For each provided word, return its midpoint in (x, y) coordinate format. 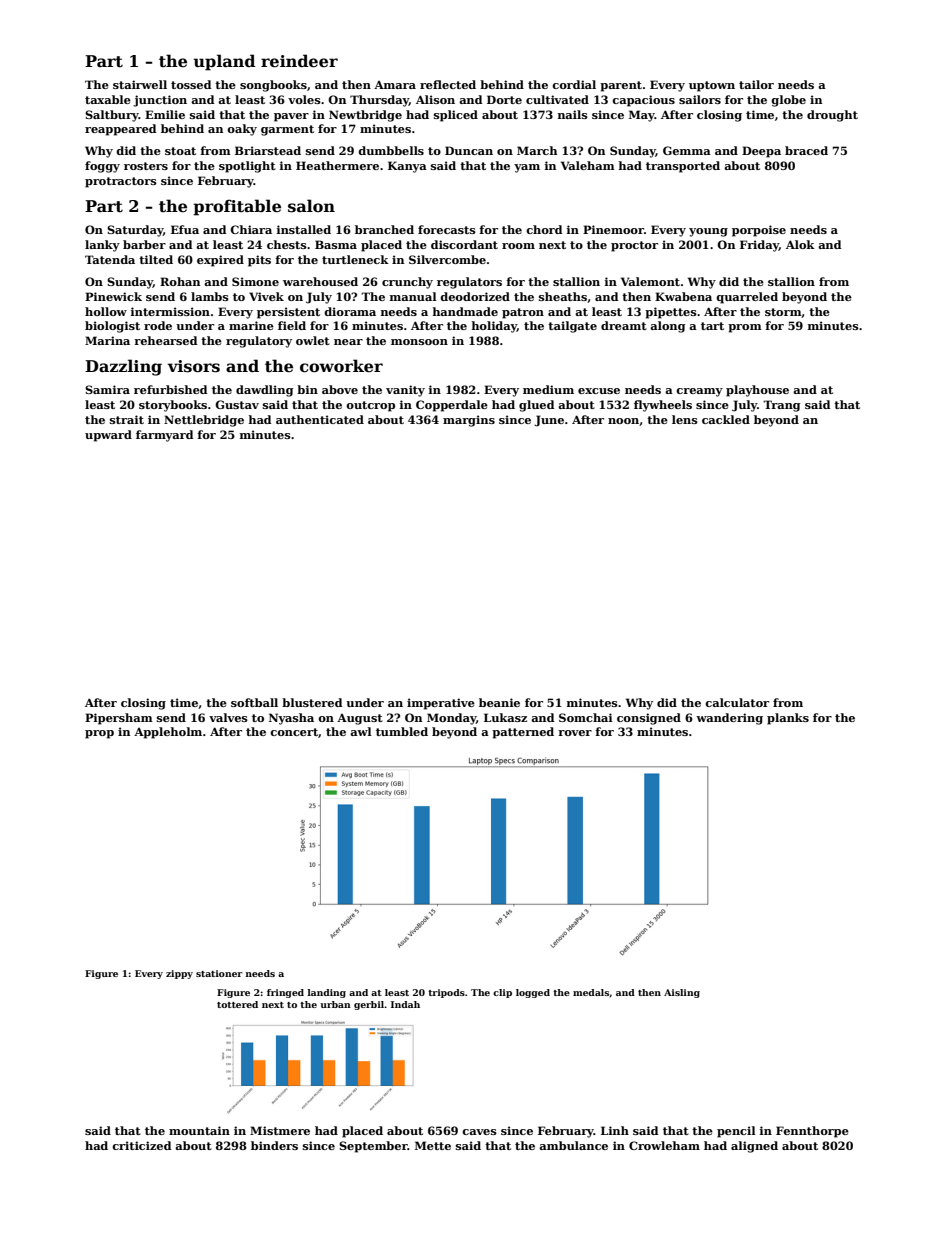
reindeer (299, 61)
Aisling (682, 993)
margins (469, 421)
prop (99, 734)
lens (685, 419)
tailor (756, 84)
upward (108, 436)
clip (502, 993)
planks (788, 719)
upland (224, 62)
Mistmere (280, 1130)
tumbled (402, 731)
